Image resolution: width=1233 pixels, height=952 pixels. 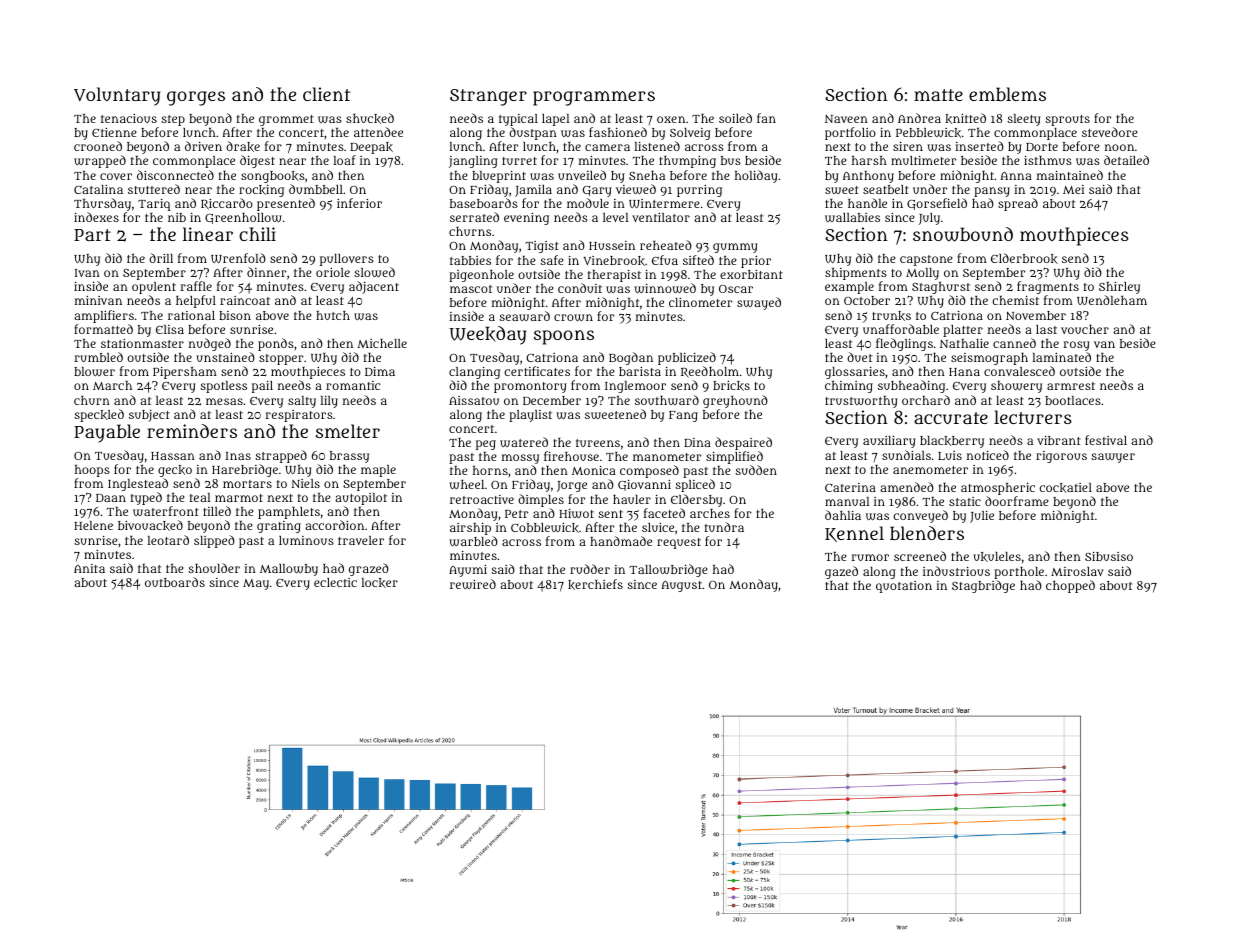 I want to click on Mallowby, so click(x=289, y=570).
